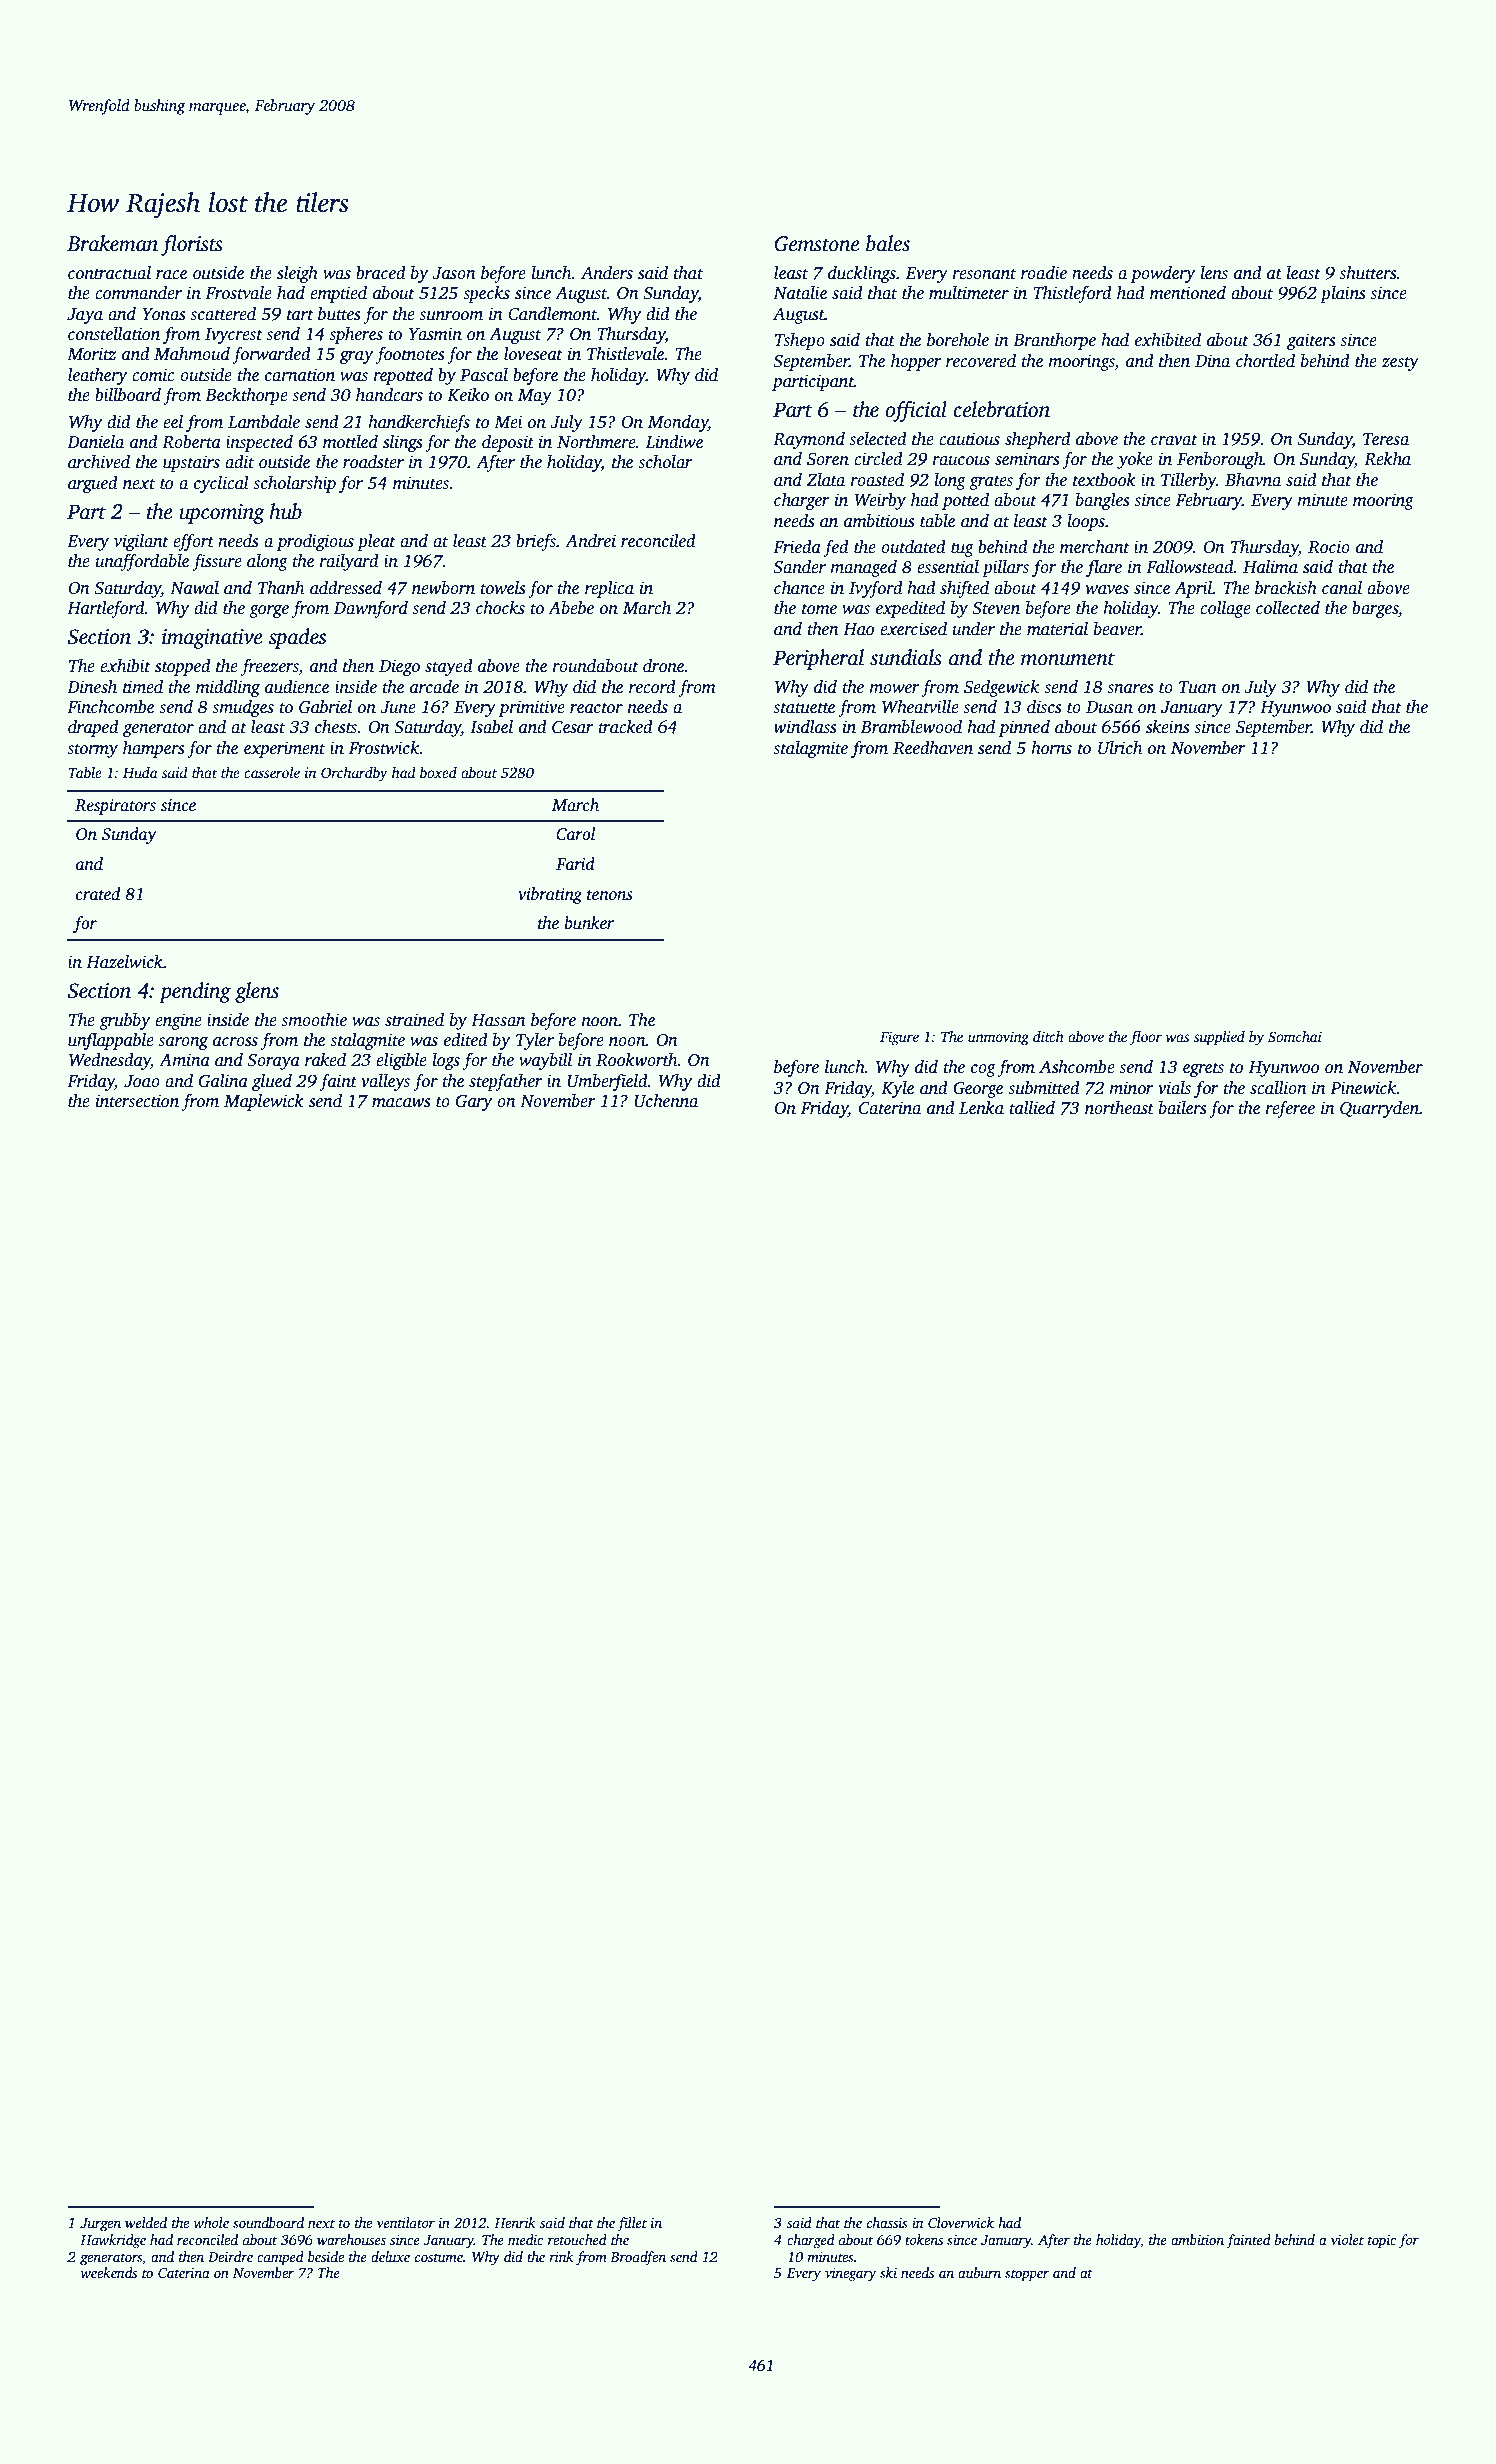 The height and width of the screenshot is (2464, 1496). What do you see at coordinates (1367, 273) in the screenshot?
I see `shutters` at bounding box center [1367, 273].
